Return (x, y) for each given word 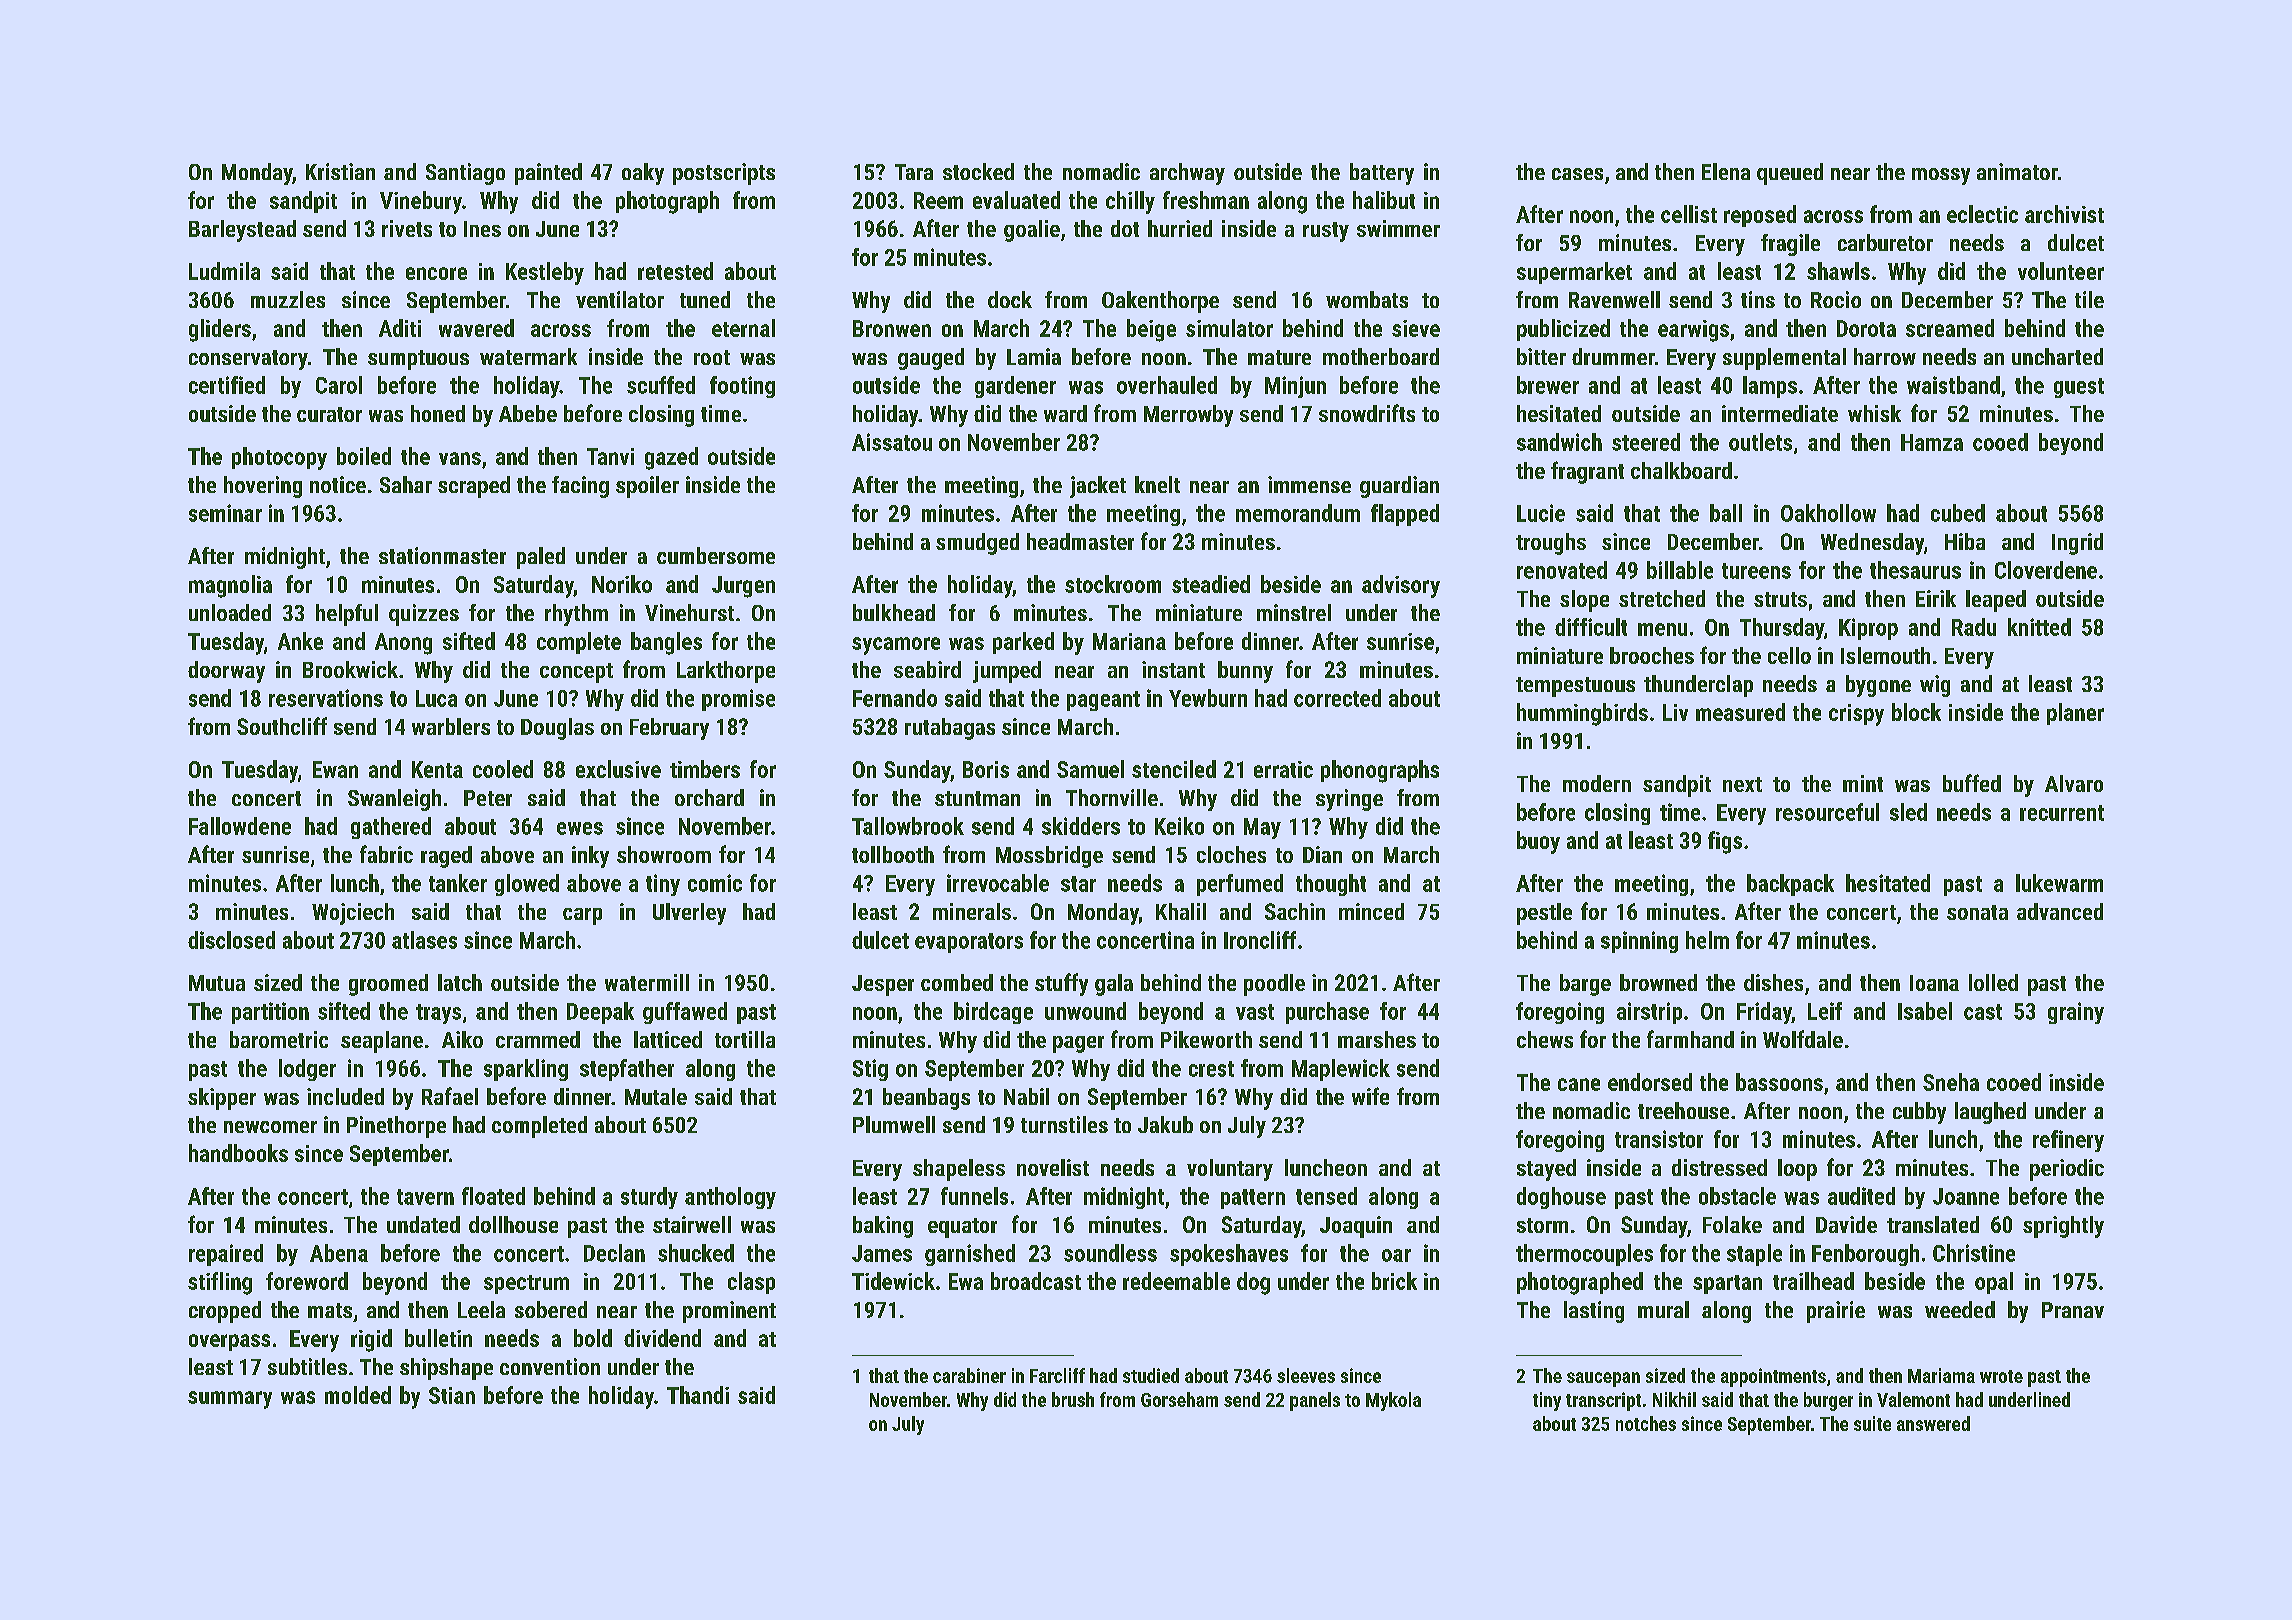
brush (1073, 1399)
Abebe (528, 413)
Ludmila (224, 271)
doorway (226, 672)
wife (1370, 1096)
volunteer (2061, 271)
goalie (1032, 231)
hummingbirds (1582, 714)
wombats (1367, 299)
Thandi (698, 1395)
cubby (1919, 1113)
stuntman (977, 798)
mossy (1941, 176)
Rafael (450, 1096)
